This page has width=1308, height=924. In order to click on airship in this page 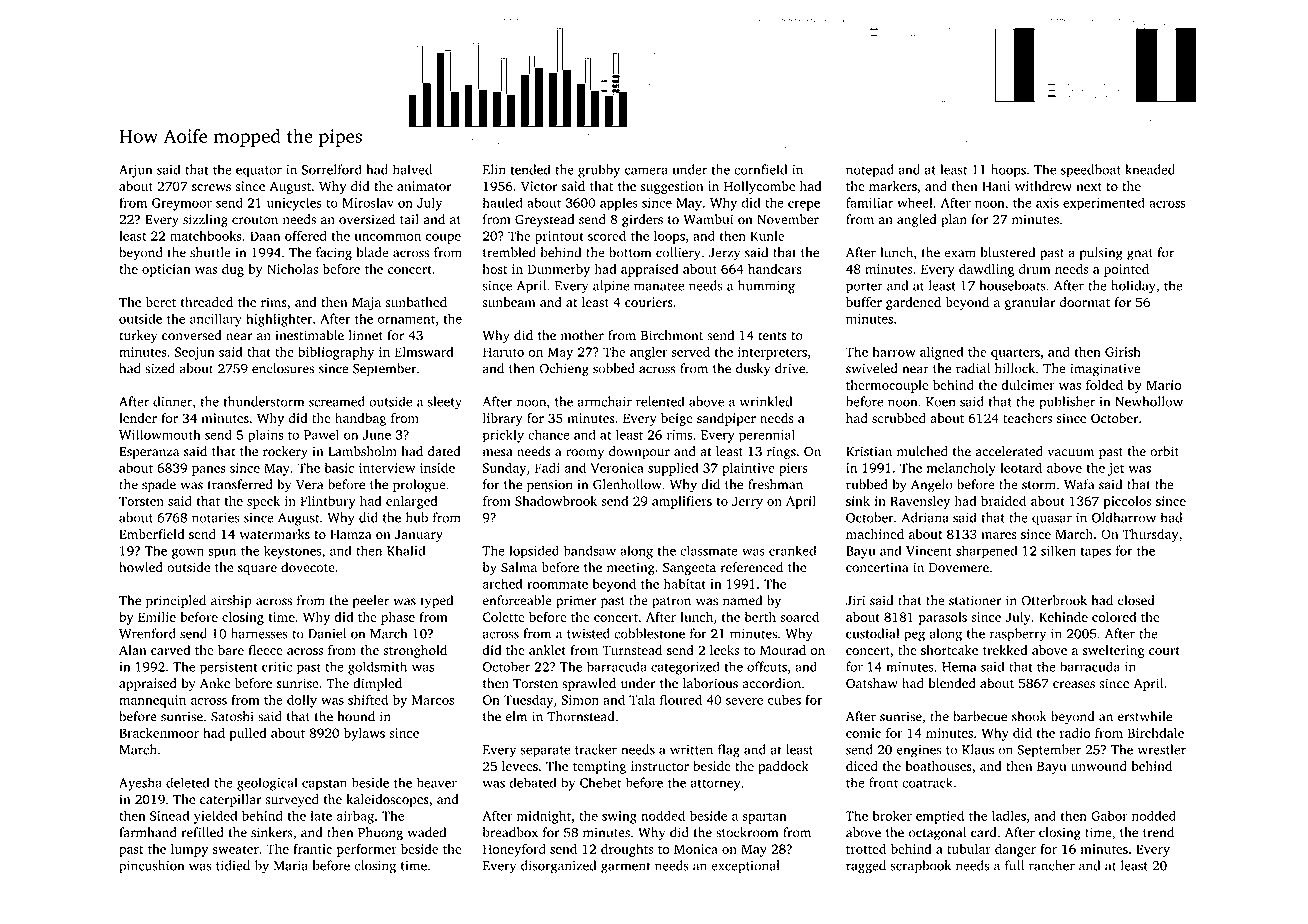, I will do `click(231, 601)`.
